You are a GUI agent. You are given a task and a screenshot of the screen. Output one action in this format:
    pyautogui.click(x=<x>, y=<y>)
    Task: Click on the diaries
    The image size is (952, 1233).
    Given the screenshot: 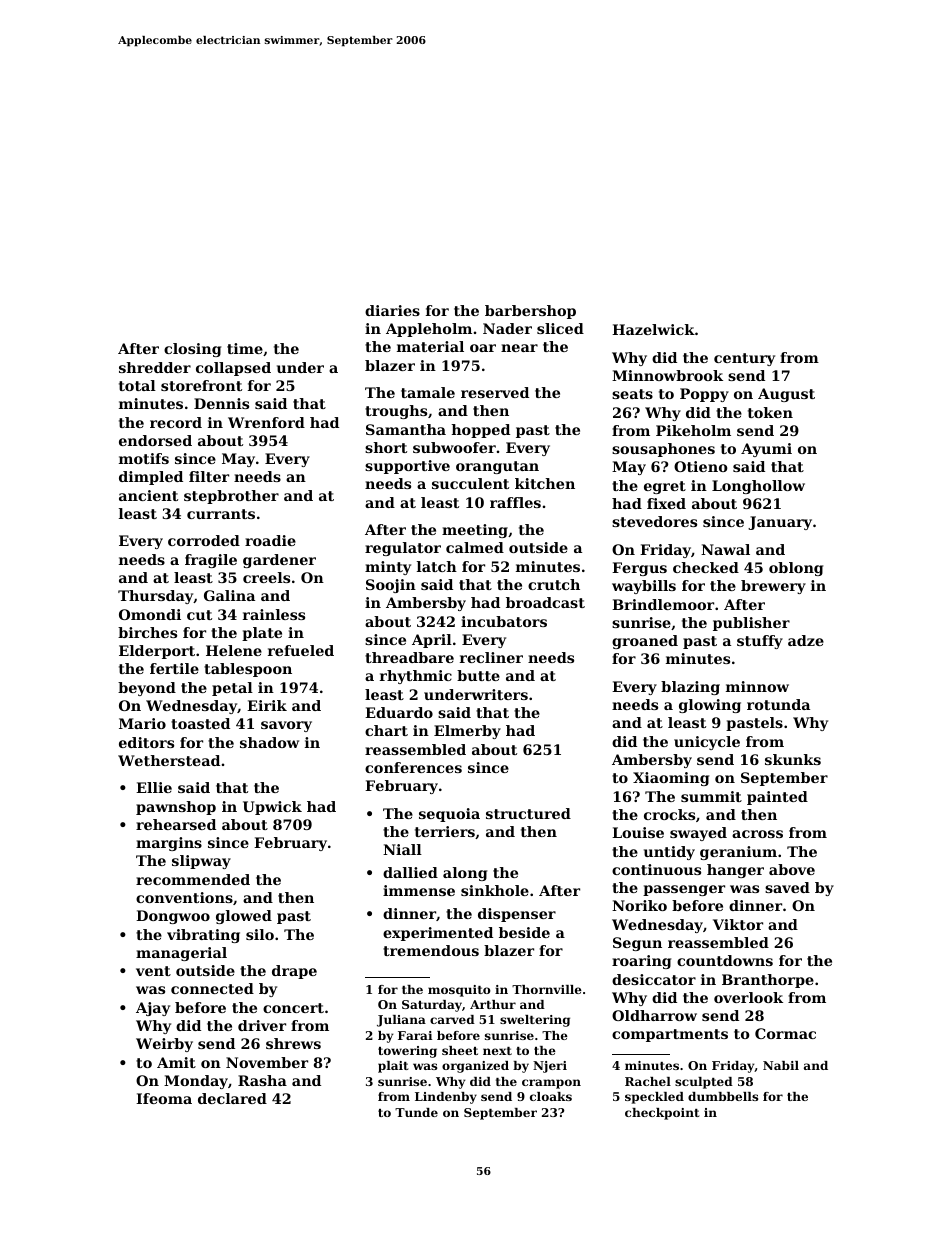 What is the action you would take?
    pyautogui.click(x=392, y=310)
